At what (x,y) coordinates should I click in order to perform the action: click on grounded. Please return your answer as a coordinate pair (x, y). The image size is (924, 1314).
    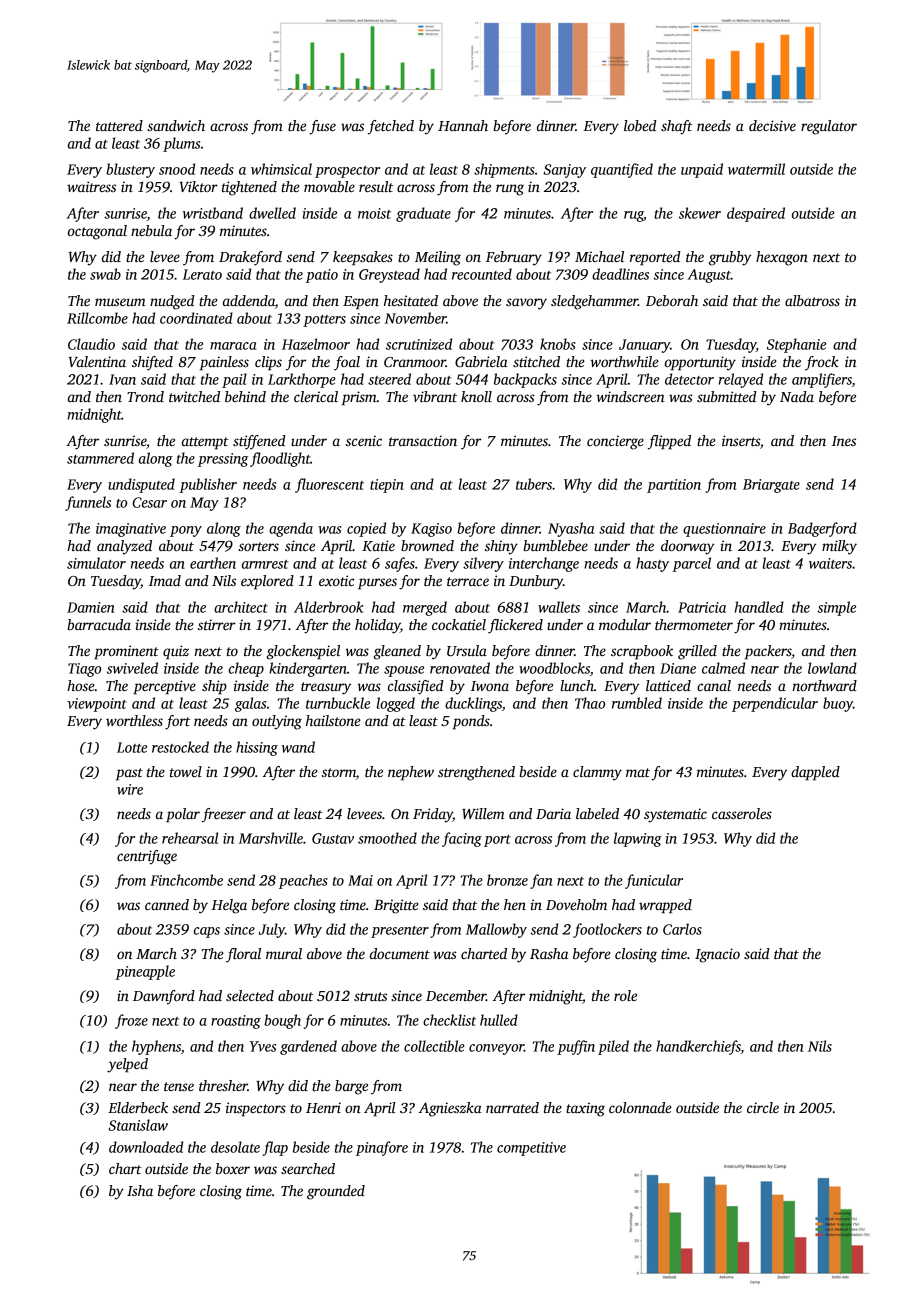
    Looking at the image, I should click on (336, 1192).
